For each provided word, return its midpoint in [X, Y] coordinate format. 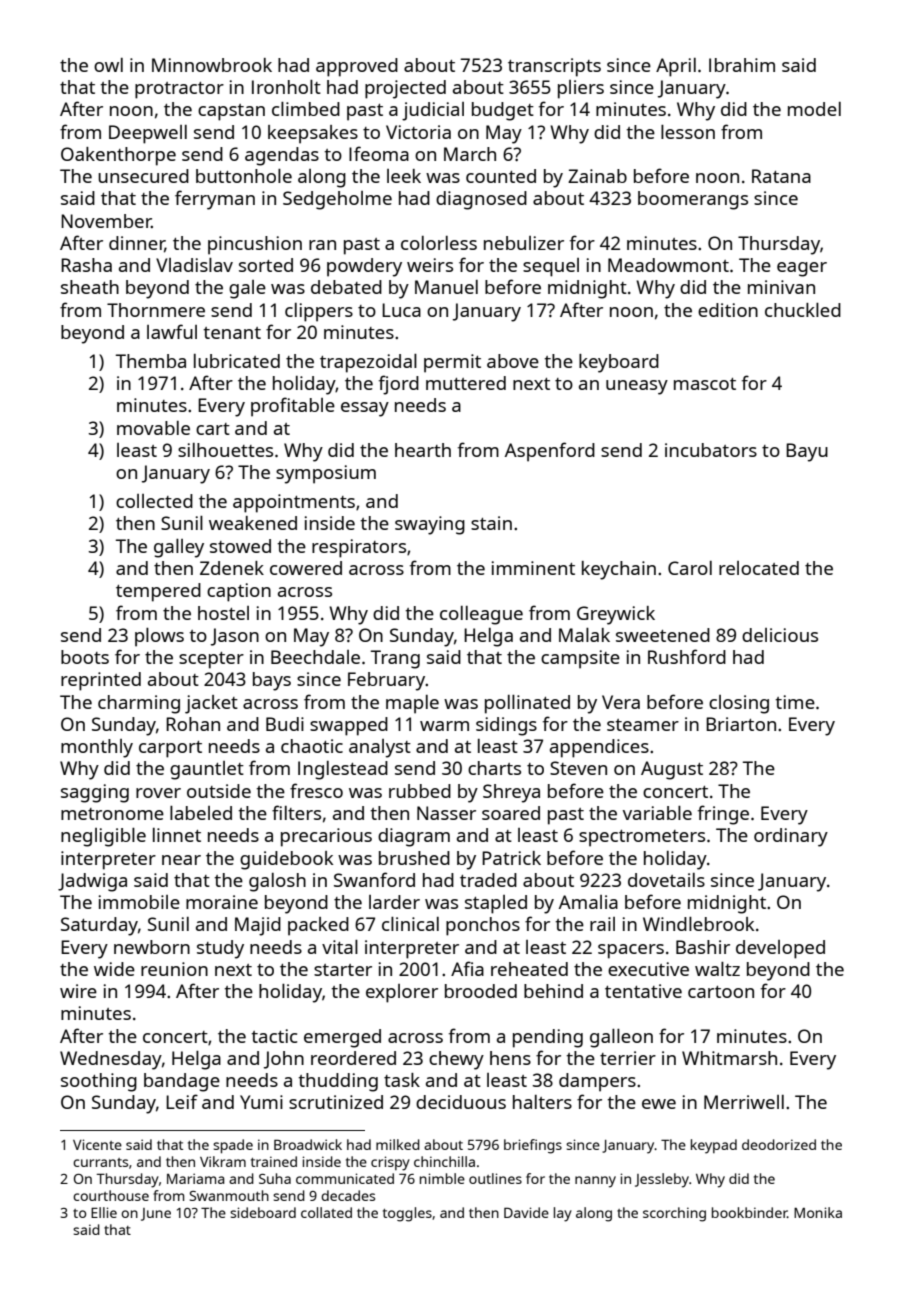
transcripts [554, 67]
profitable [293, 407]
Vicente [97, 1144]
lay [563, 1214]
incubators [711, 450]
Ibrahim [742, 65]
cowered [306, 568]
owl [108, 65]
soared [511, 813]
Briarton [741, 724]
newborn [152, 947]
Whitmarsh [729, 1058]
